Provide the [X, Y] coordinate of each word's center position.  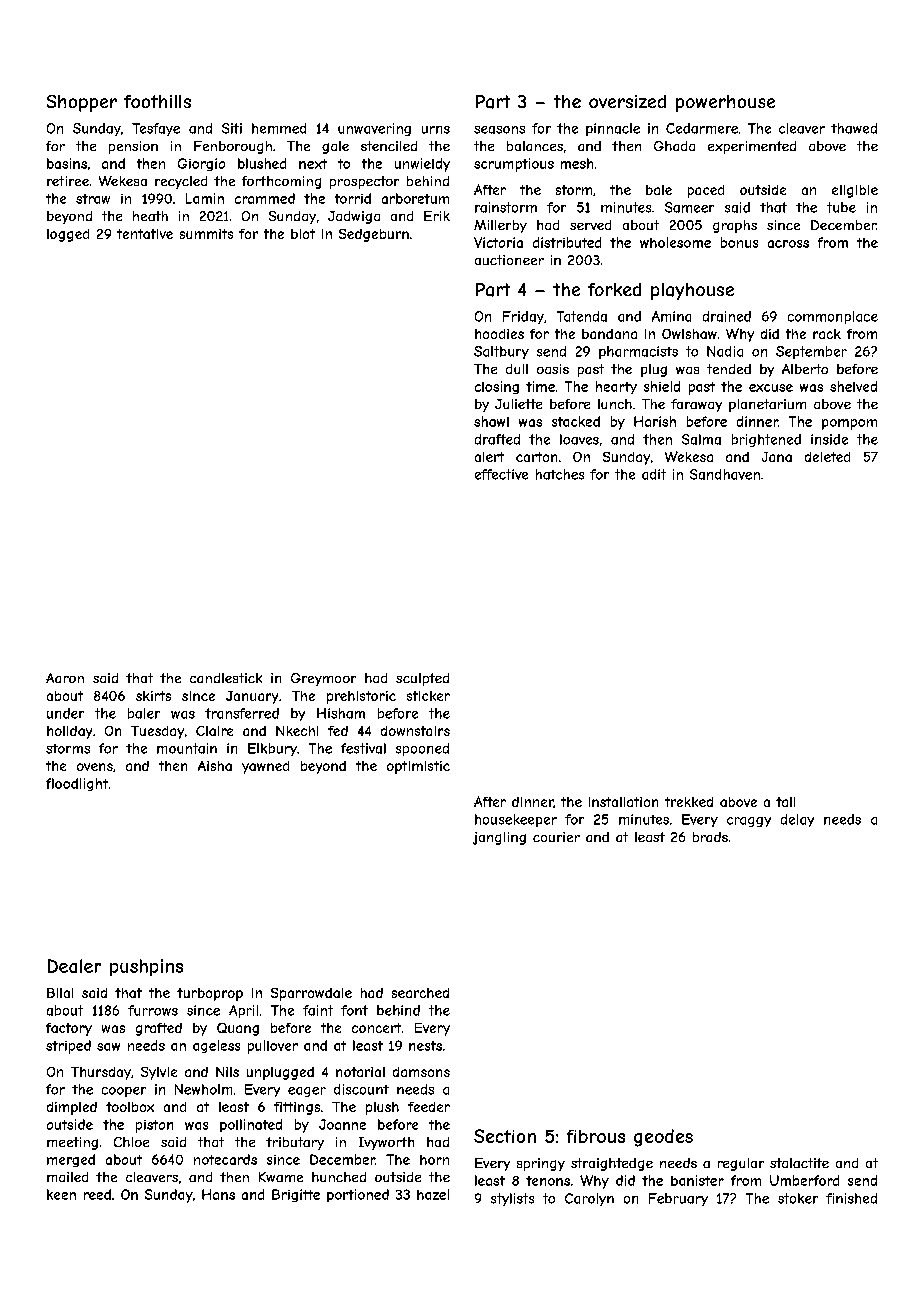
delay [797, 820]
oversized [627, 101]
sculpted [422, 679]
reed [97, 1194]
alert [489, 457]
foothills [157, 101]
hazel [433, 1194]
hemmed [279, 128]
